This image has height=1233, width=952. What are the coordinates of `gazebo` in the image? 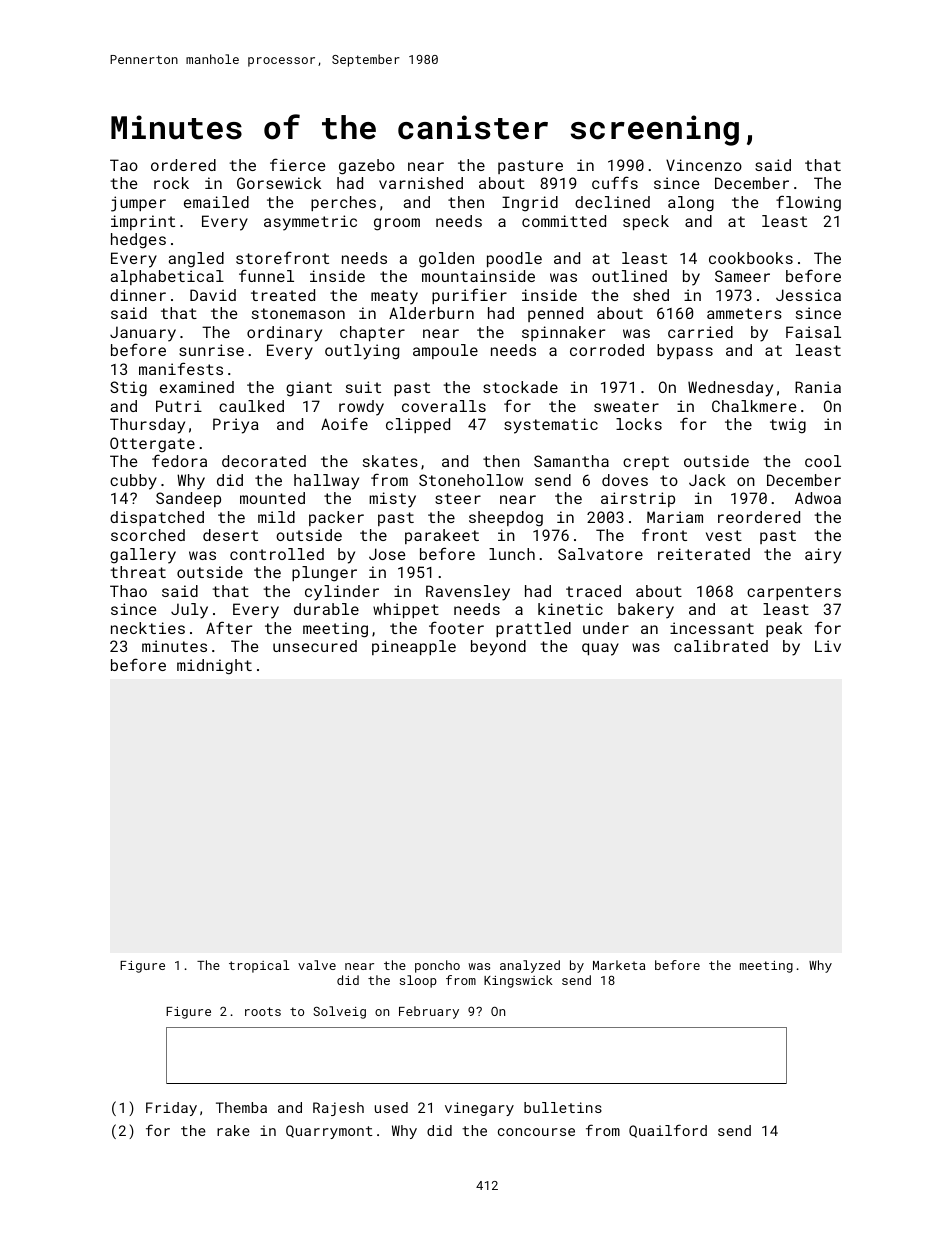 It's located at (367, 167).
